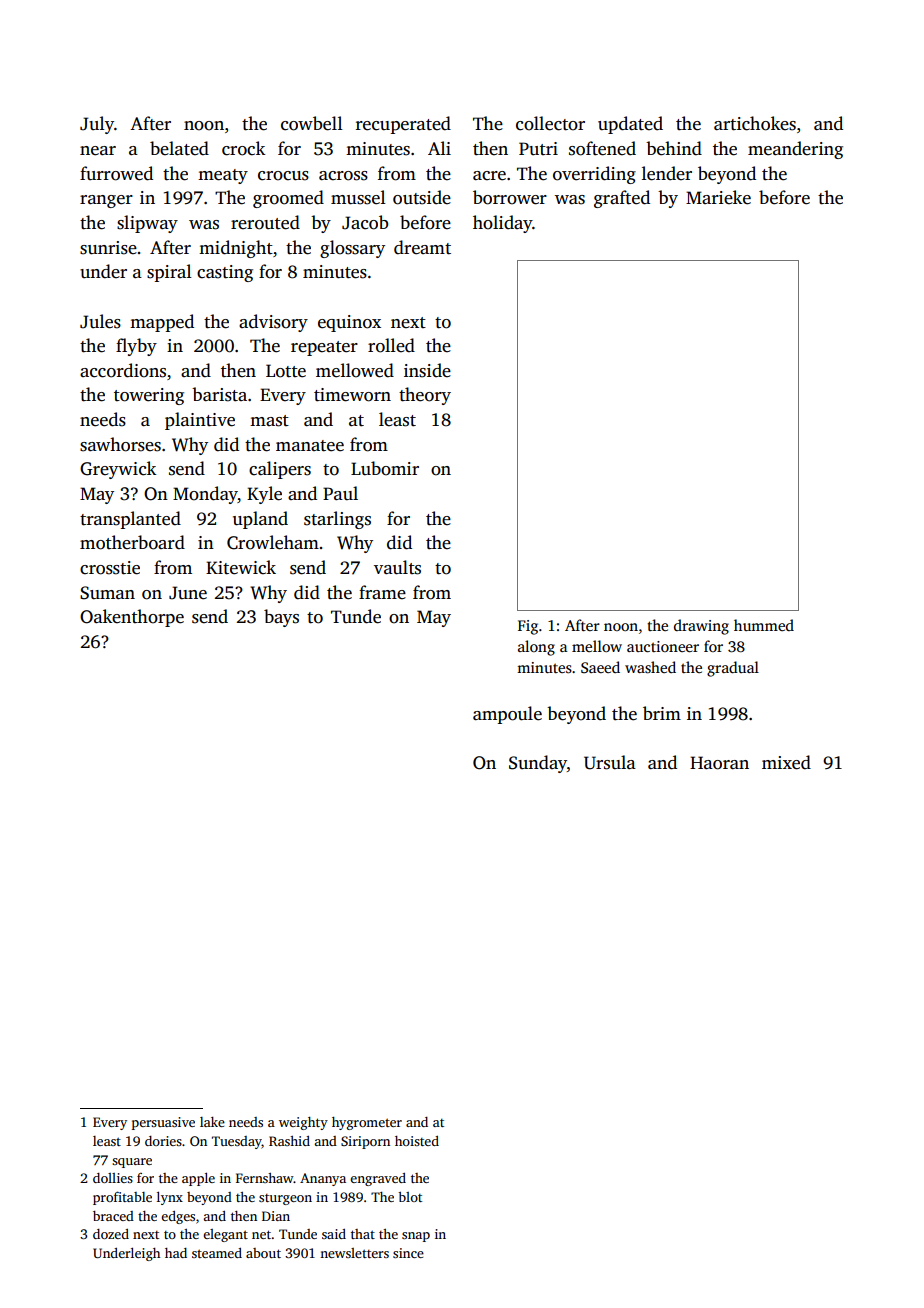  What do you see at coordinates (538, 764) in the screenshot?
I see `Sunday` at bounding box center [538, 764].
